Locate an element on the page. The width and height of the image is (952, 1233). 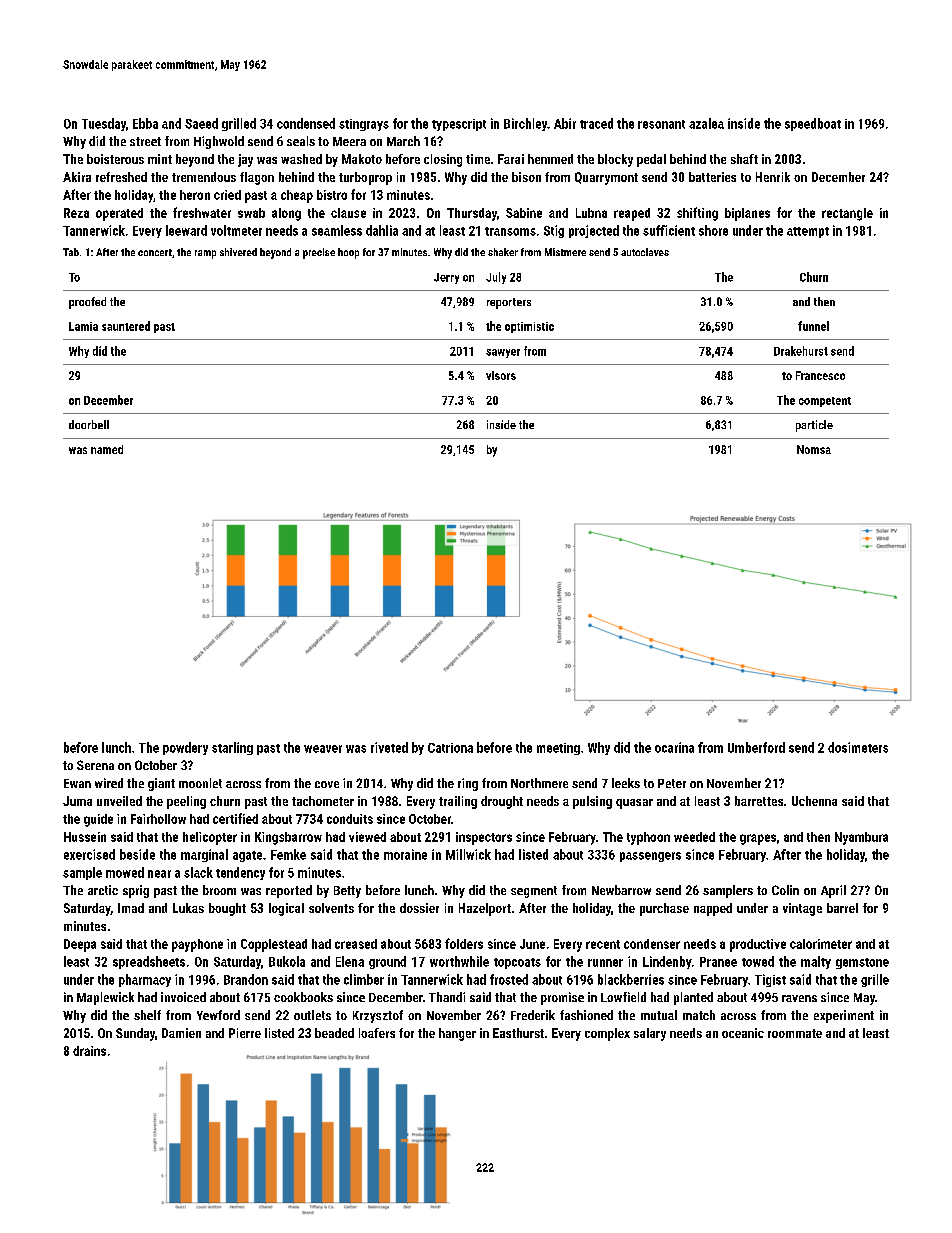
hemmed is located at coordinates (550, 159).
